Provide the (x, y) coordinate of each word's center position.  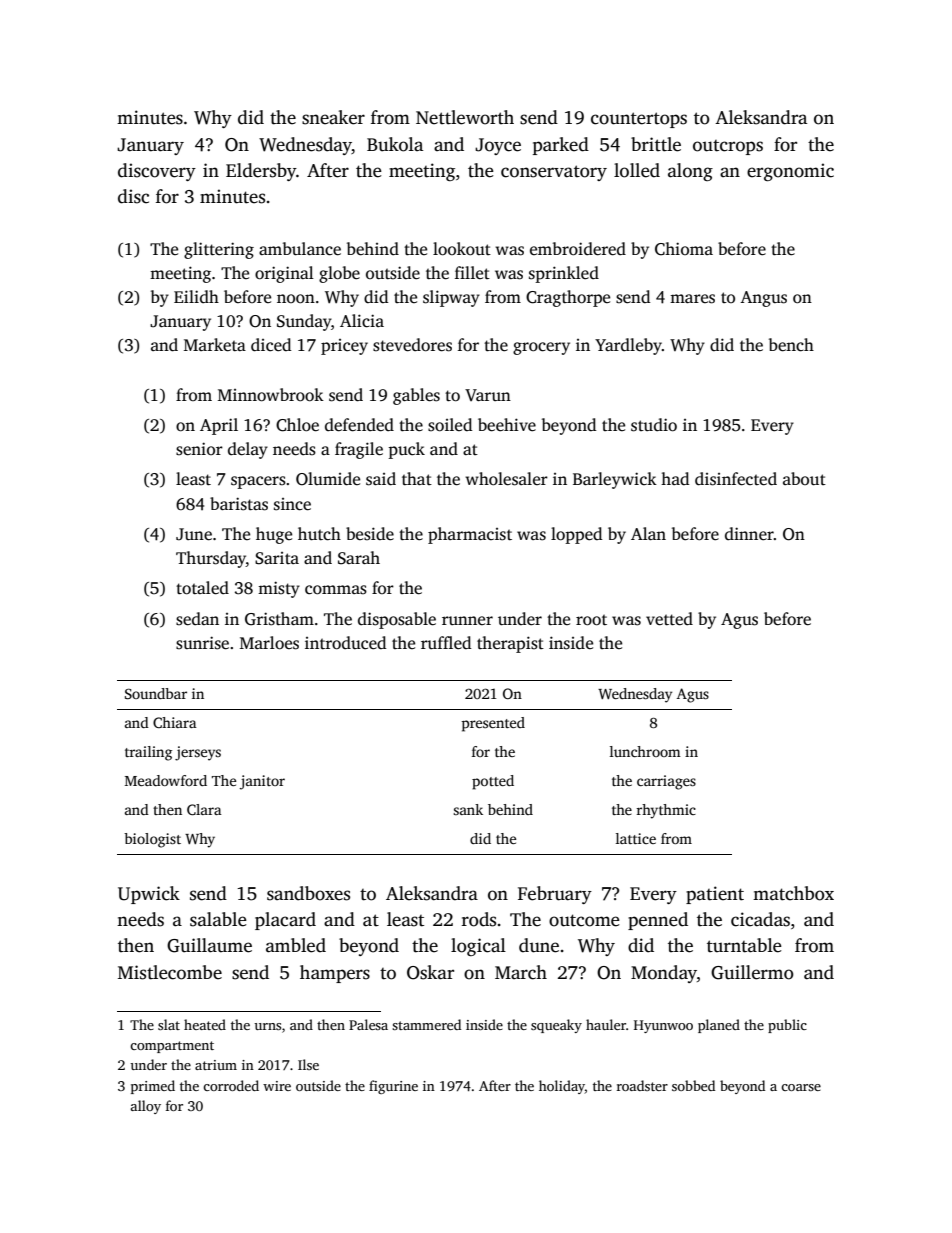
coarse (801, 1087)
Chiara (175, 722)
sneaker (333, 117)
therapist (510, 644)
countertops (639, 120)
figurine (393, 1087)
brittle (656, 144)
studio (654, 425)
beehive (507, 425)
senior (199, 449)
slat (169, 1024)
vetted (669, 619)
